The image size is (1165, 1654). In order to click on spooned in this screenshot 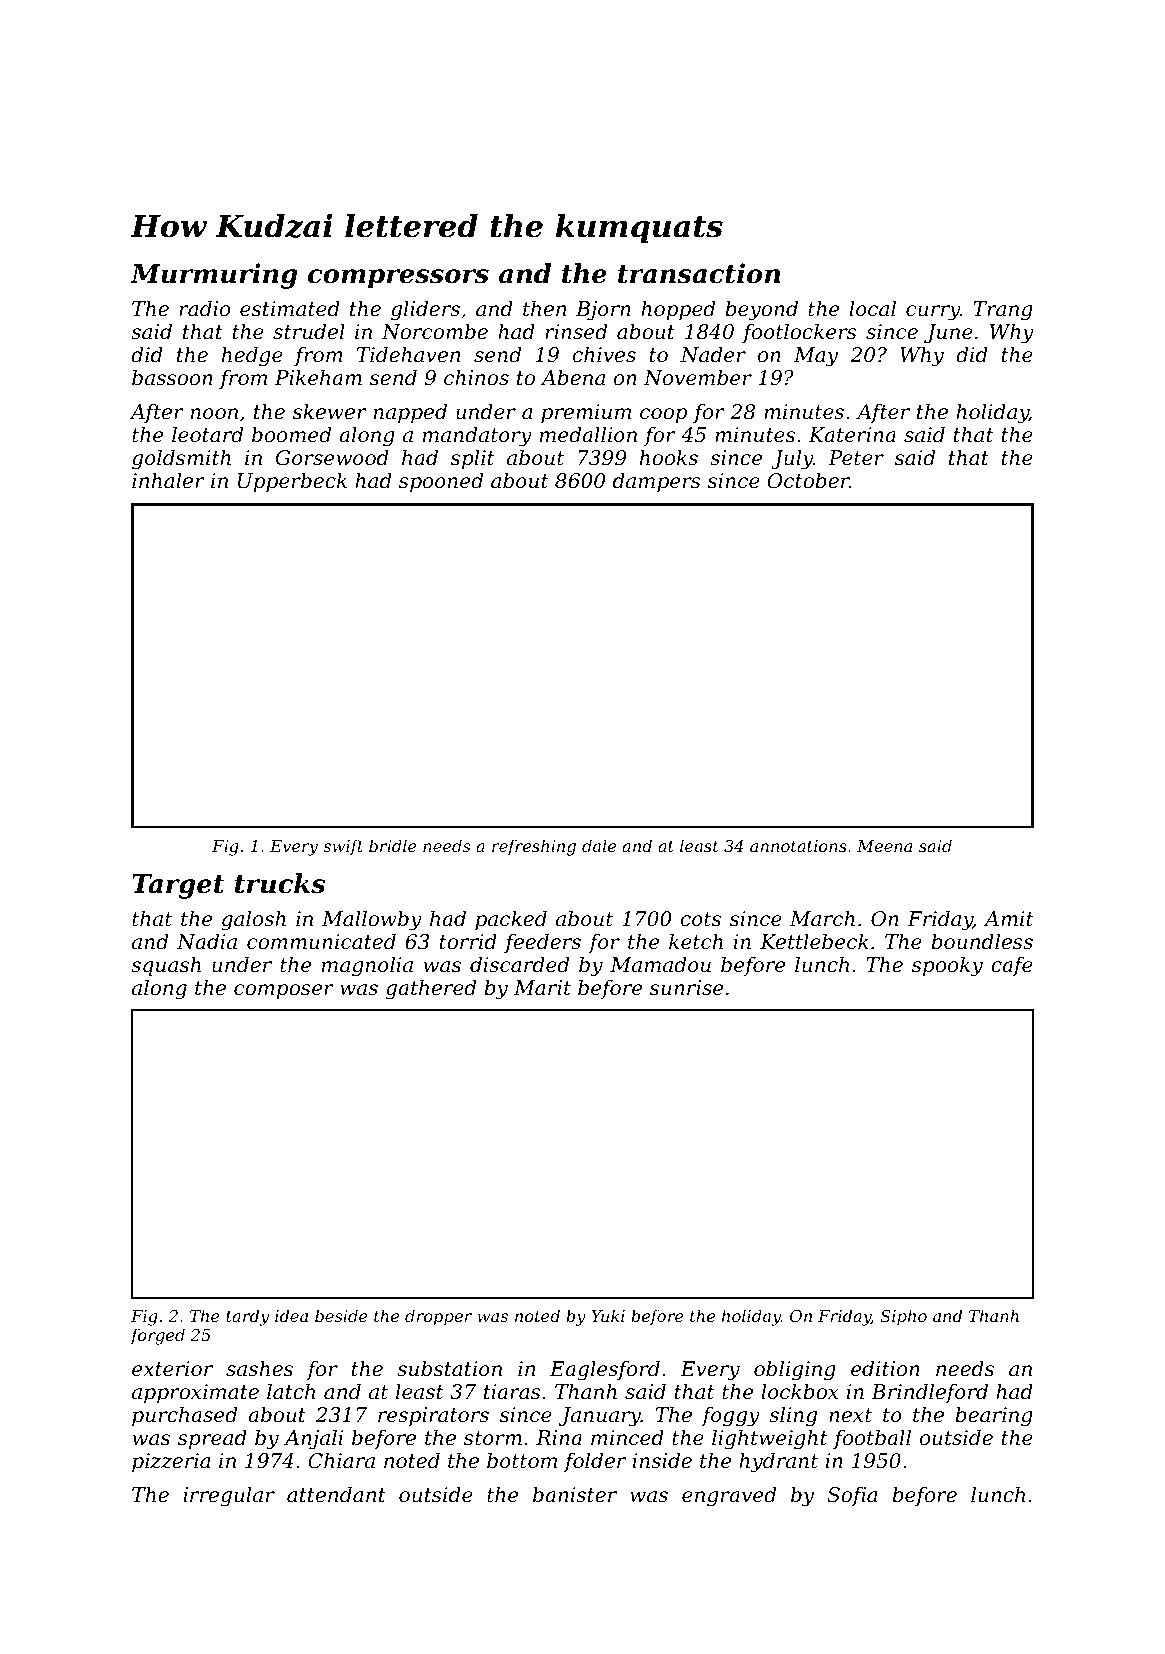, I will do `click(441, 482)`.
